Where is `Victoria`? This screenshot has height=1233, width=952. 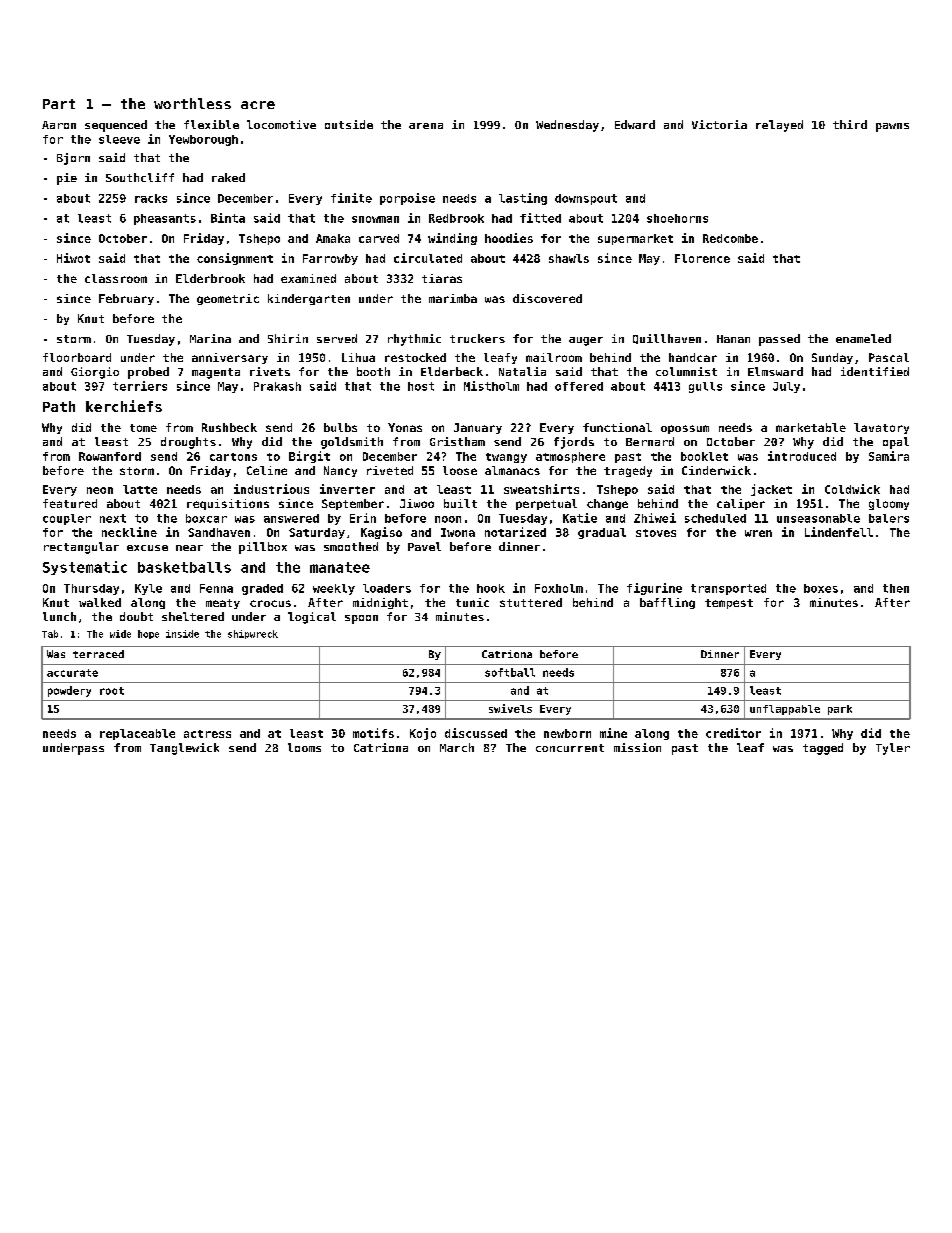 Victoria is located at coordinates (719, 124).
